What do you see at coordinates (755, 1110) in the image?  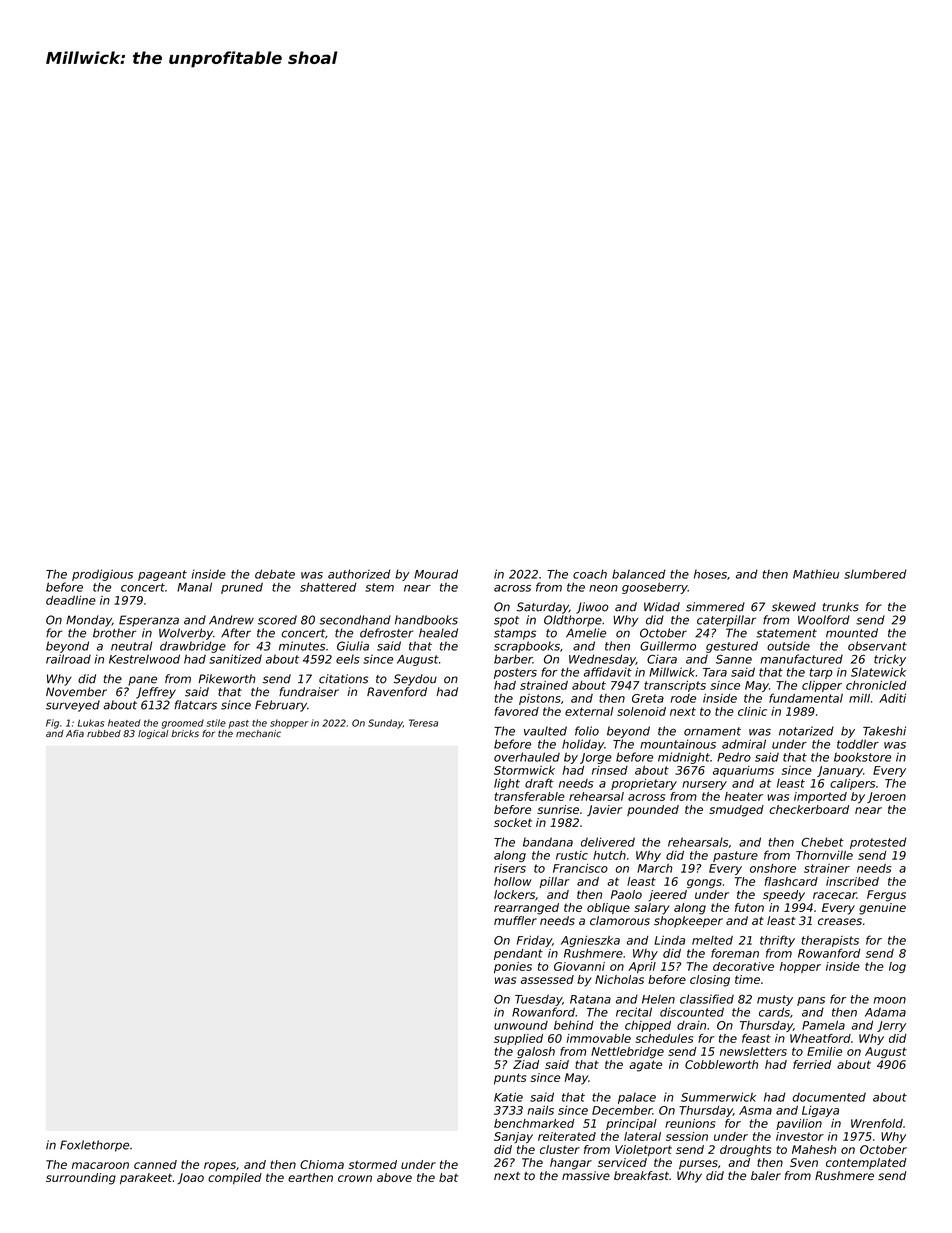 I see `Asma` at bounding box center [755, 1110].
